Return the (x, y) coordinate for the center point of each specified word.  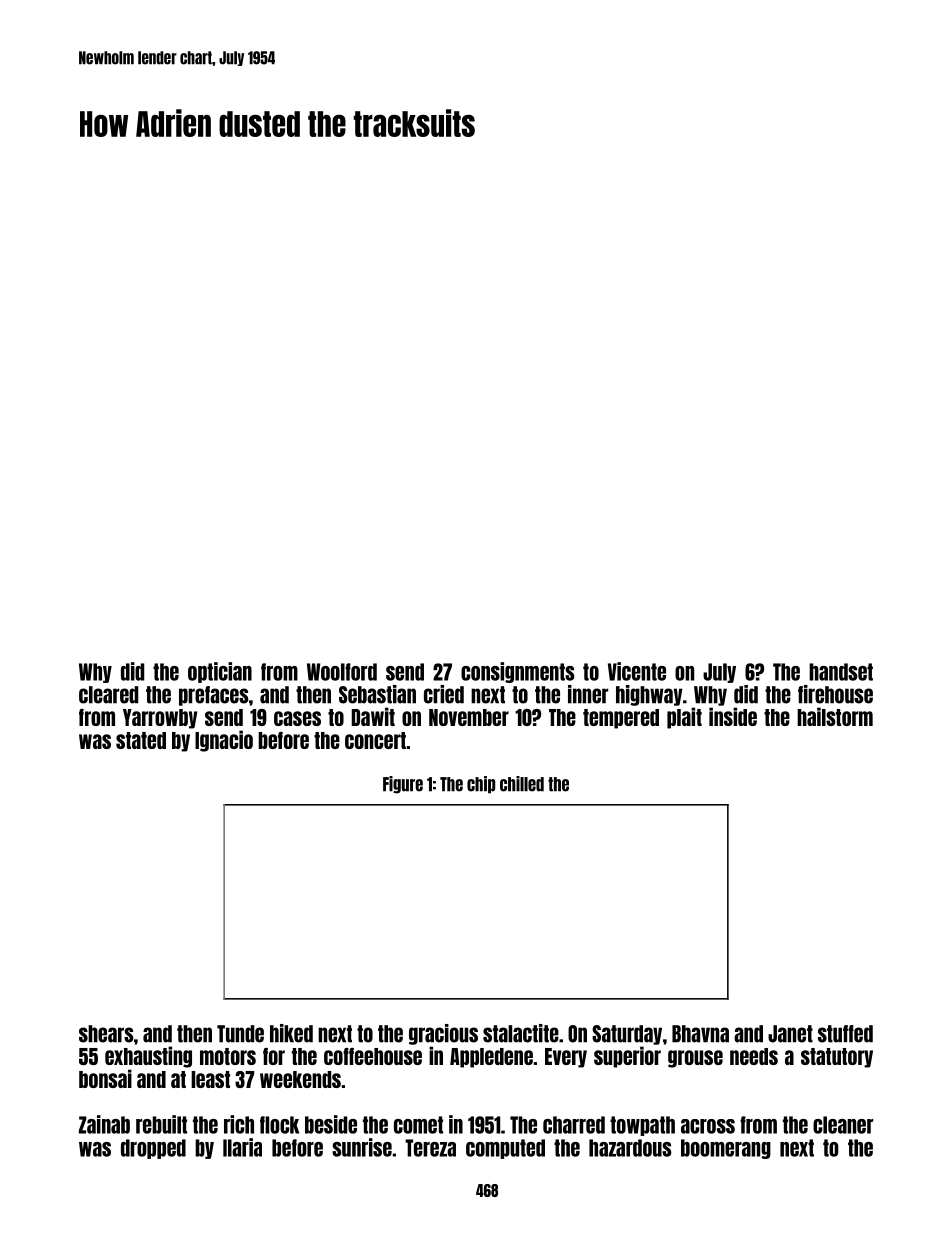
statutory (837, 1058)
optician (220, 672)
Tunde (240, 1034)
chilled (522, 784)
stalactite (521, 1033)
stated (141, 740)
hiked (291, 1033)
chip (481, 785)
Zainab (104, 1124)
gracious (443, 1034)
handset (841, 672)
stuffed (845, 1034)
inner (588, 694)
